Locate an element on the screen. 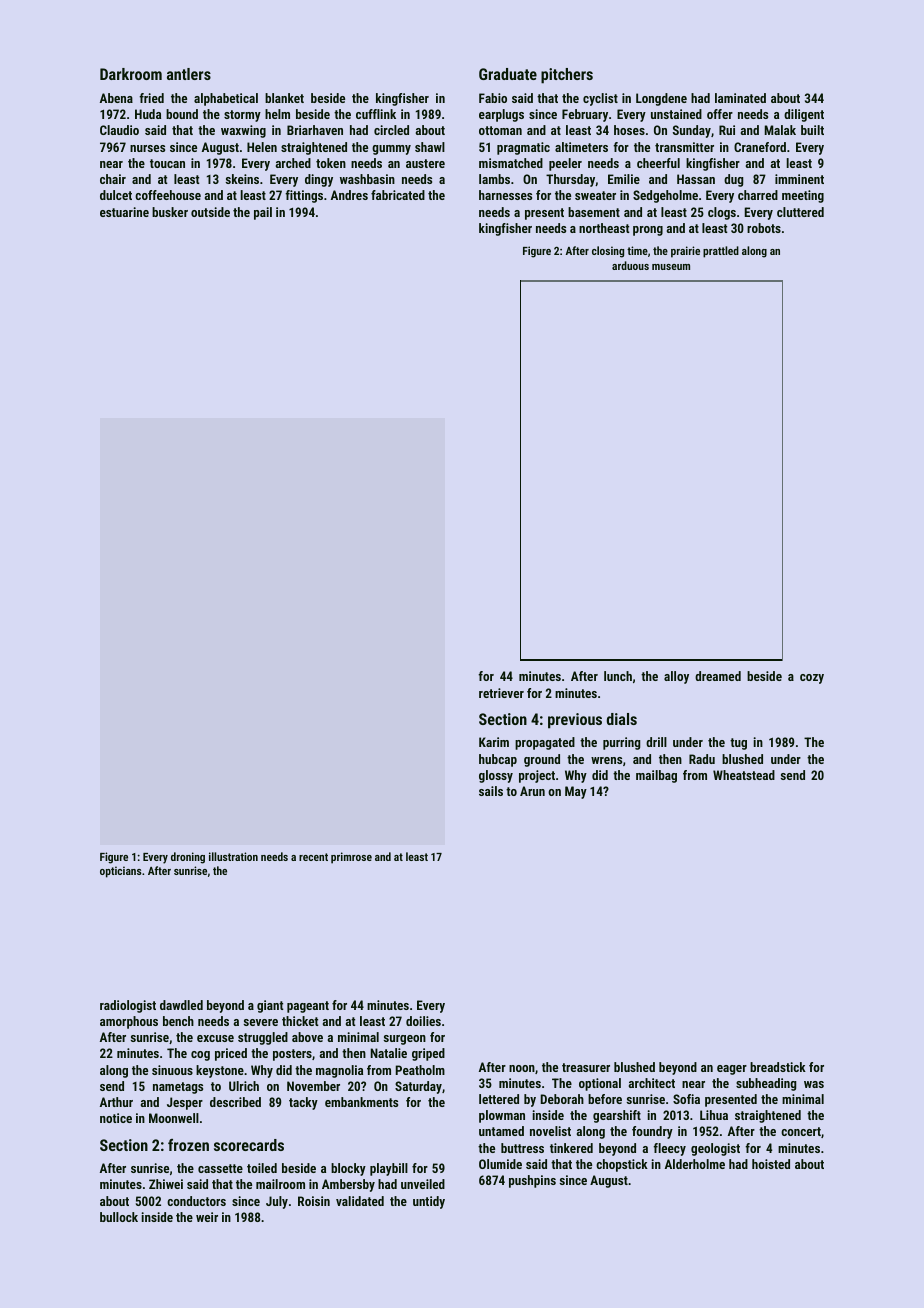  doilies is located at coordinates (423, 1021).
